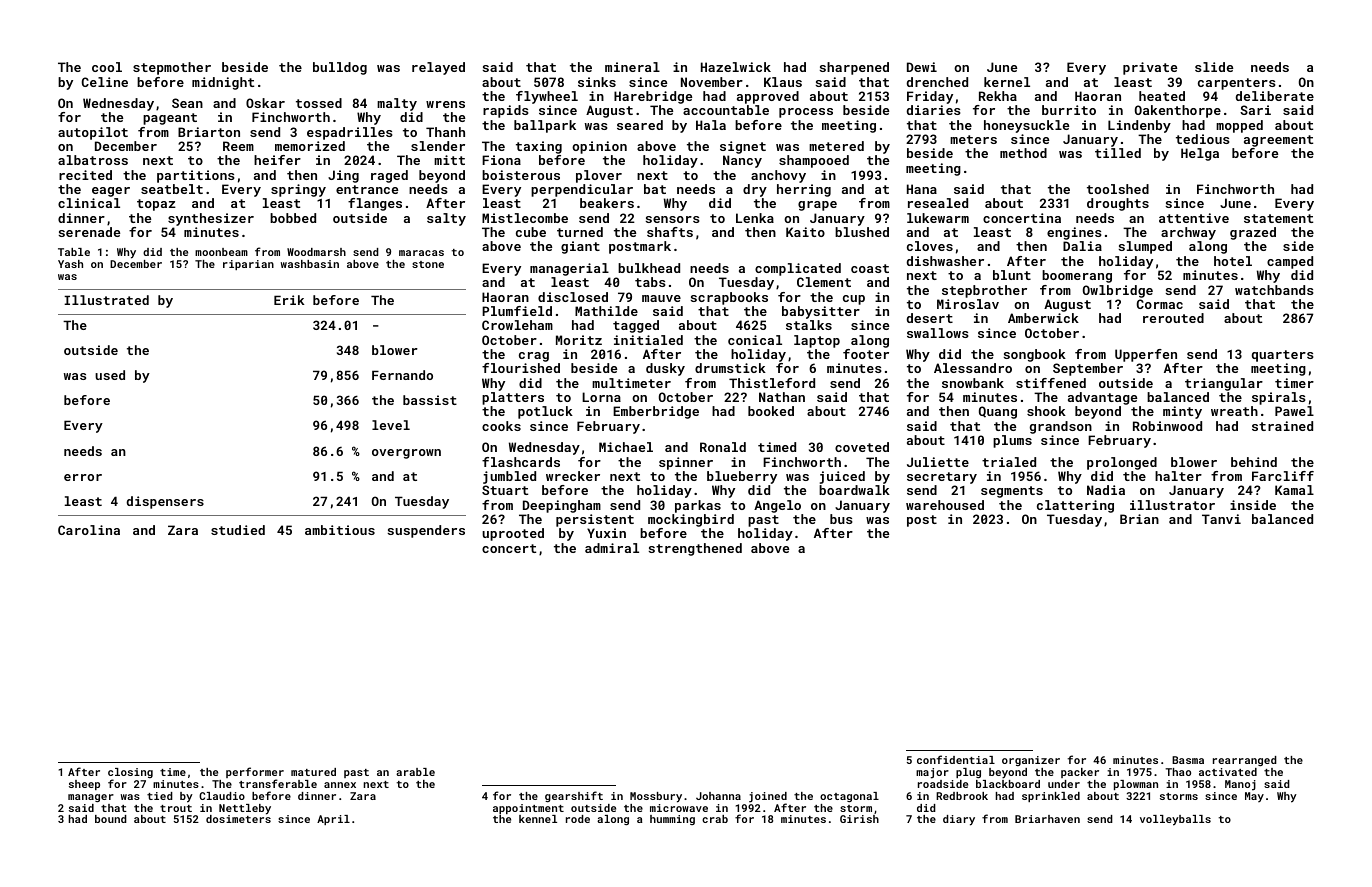  Describe the element at coordinates (93, 133) in the screenshot. I see `autopilot` at that location.
